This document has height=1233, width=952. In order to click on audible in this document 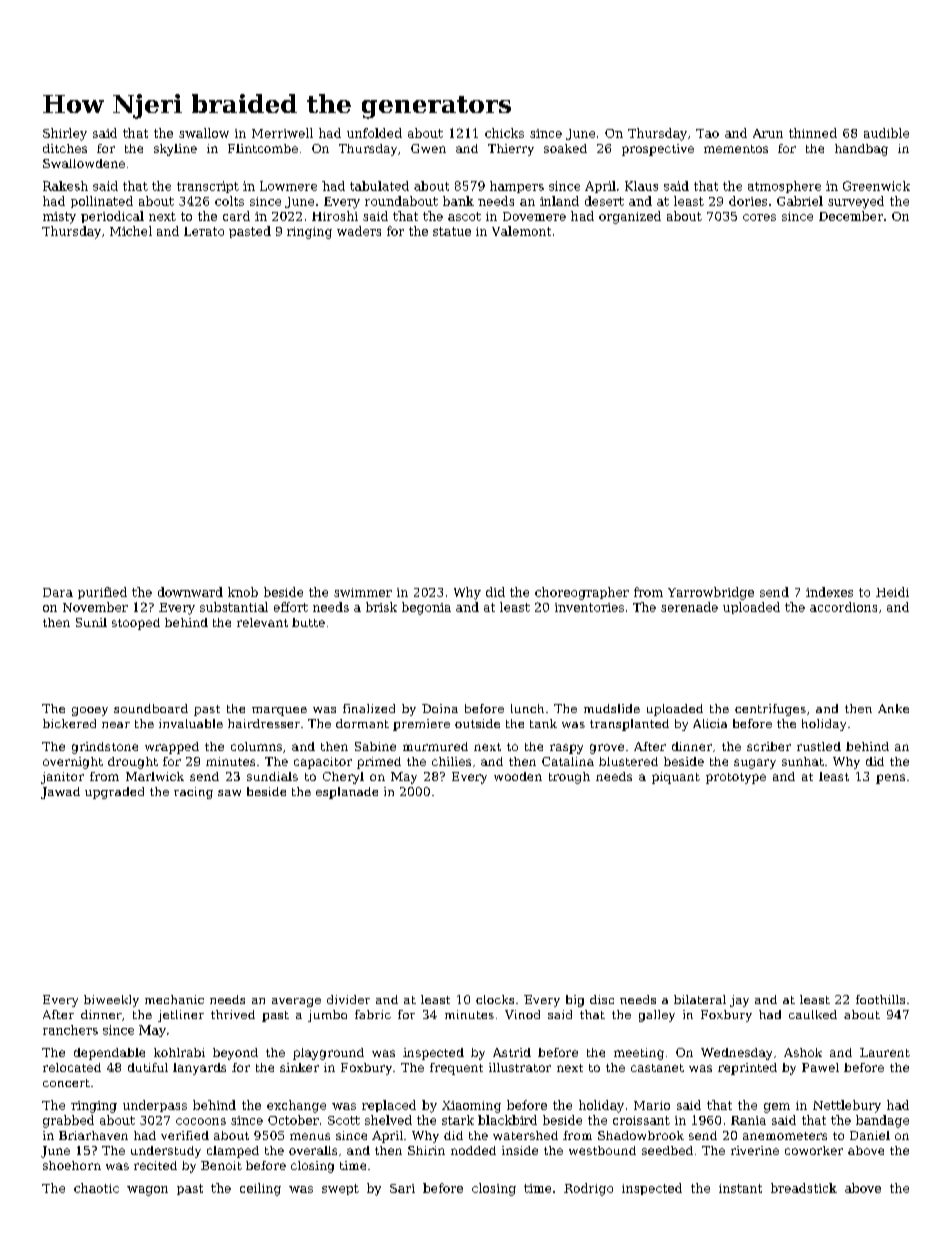, I will do `click(886, 133)`.
